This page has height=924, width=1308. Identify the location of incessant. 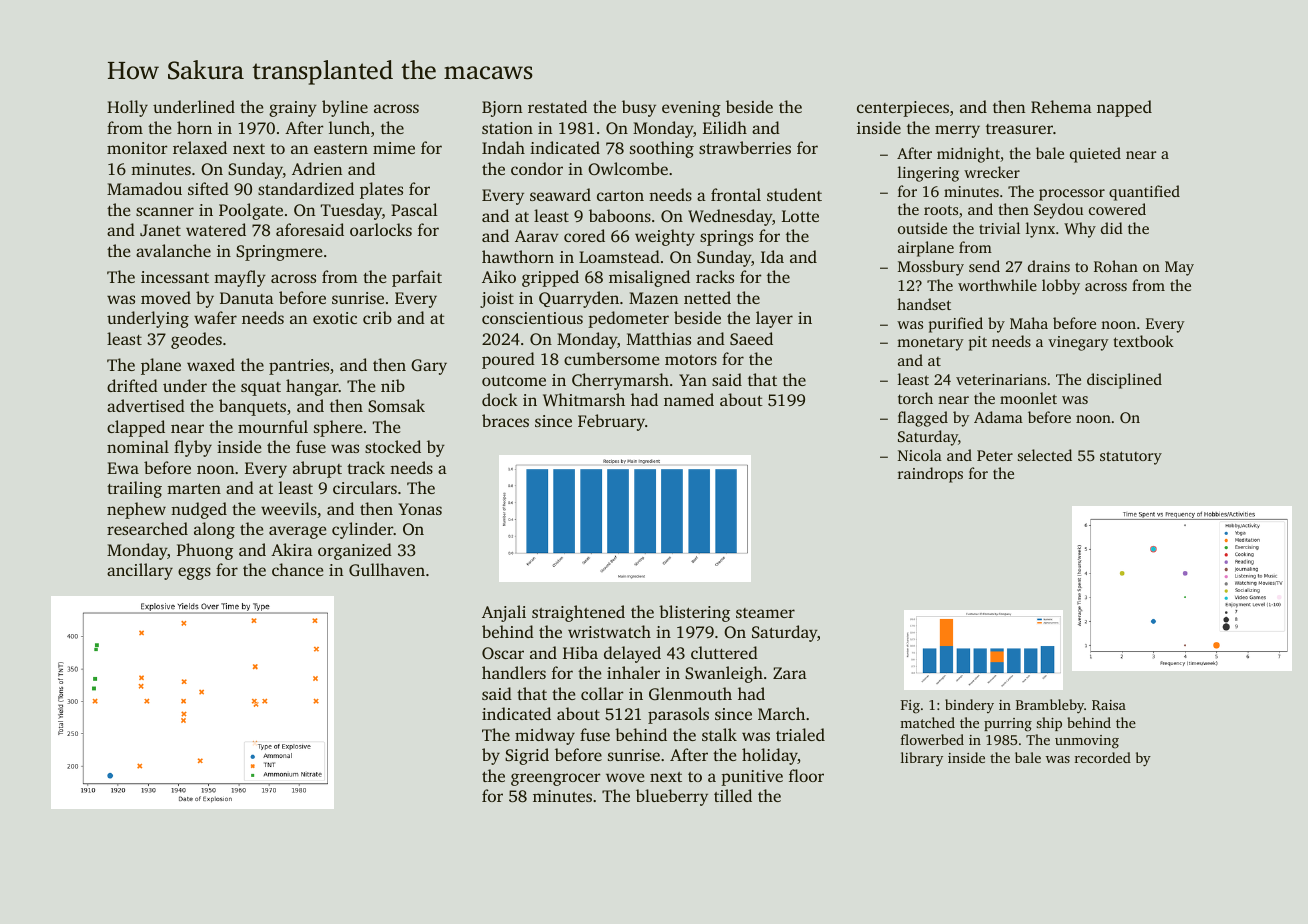
(175, 277).
